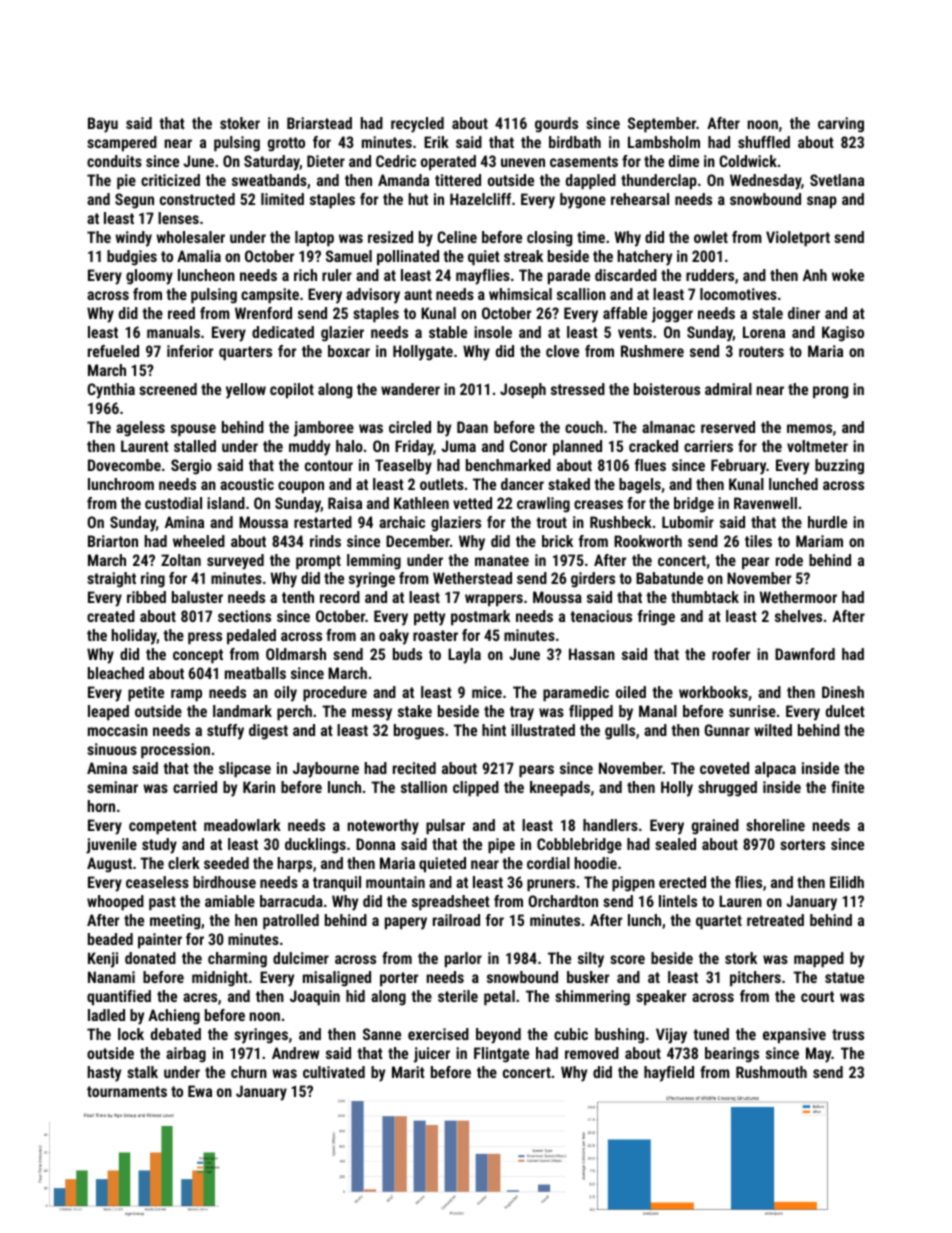  Describe the element at coordinates (815, 275) in the screenshot. I see `Anh` at that location.
